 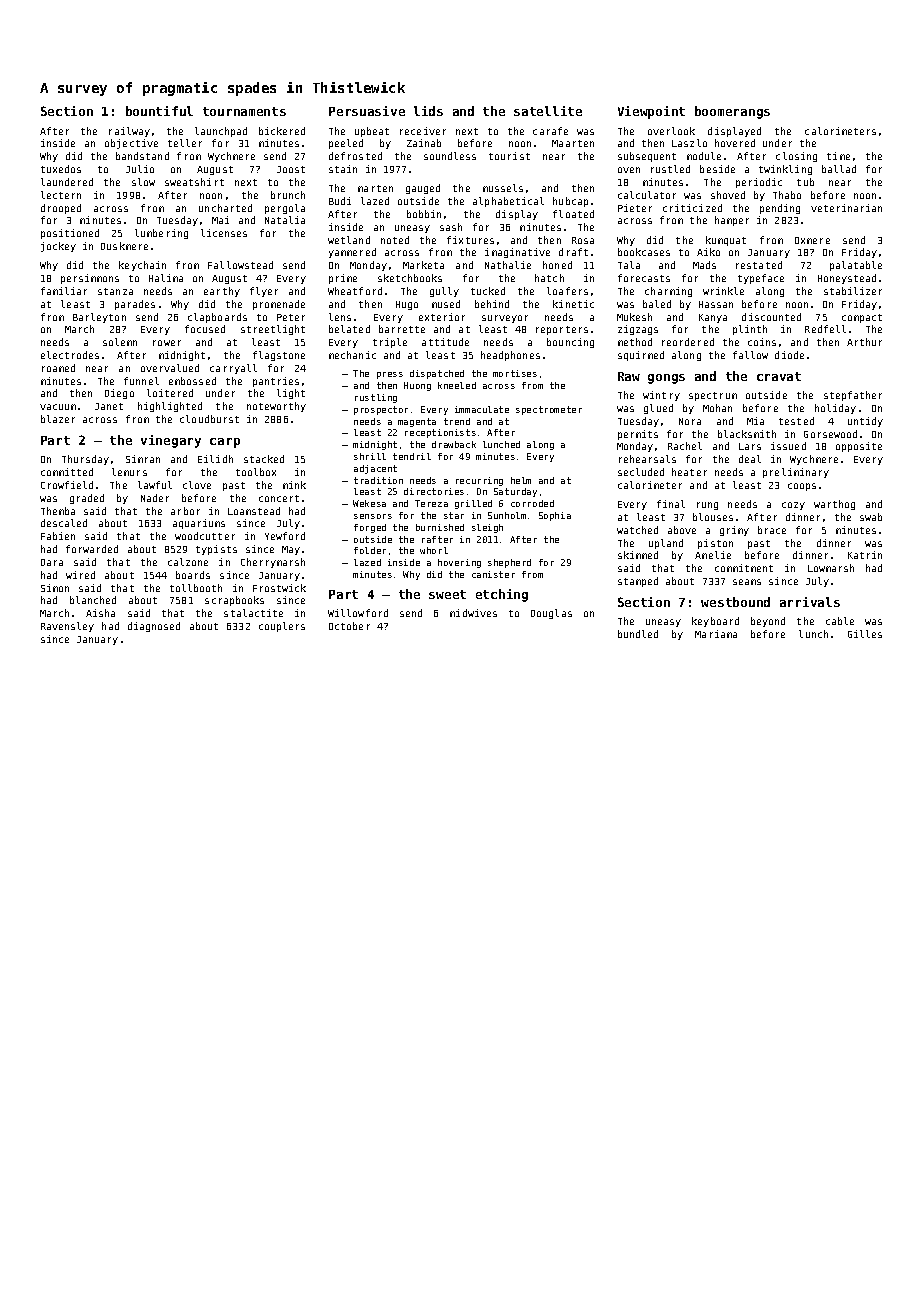 What do you see at coordinates (67, 627) in the image?
I see `Ravensley` at bounding box center [67, 627].
